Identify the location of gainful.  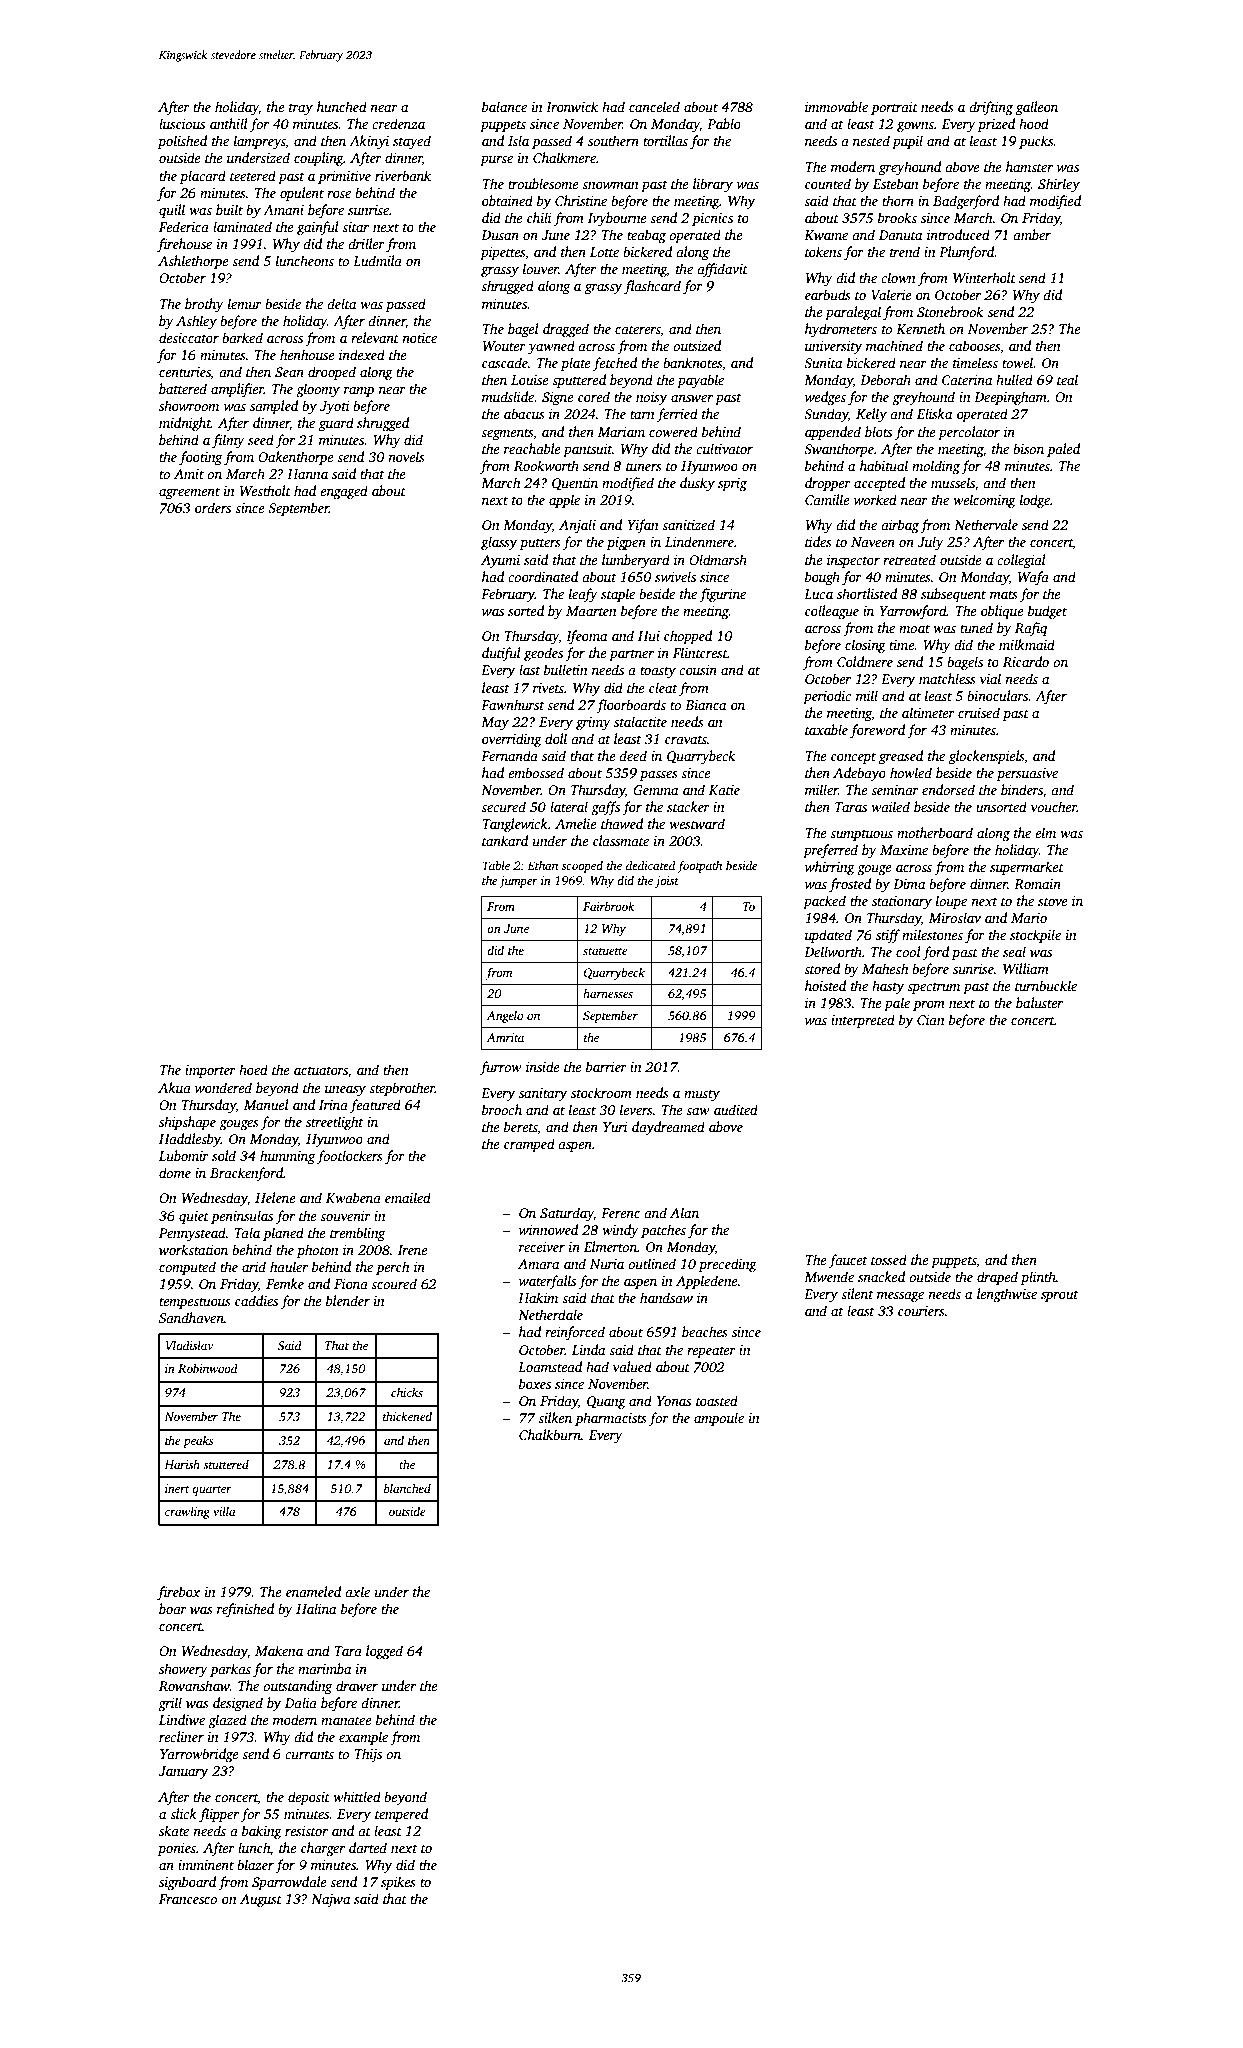
(318, 228).
